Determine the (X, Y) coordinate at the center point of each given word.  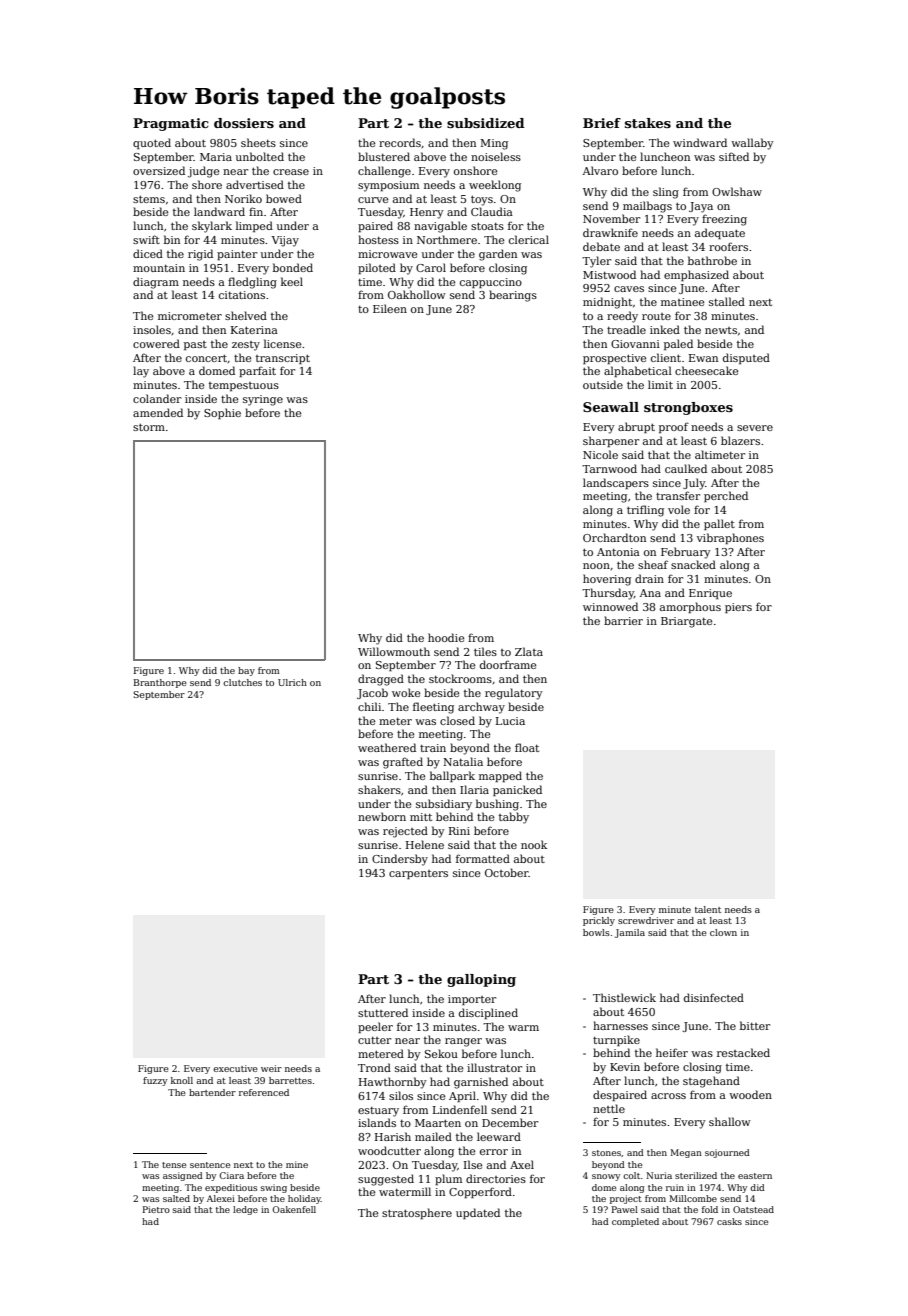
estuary (378, 1112)
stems (149, 199)
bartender (212, 1092)
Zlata (529, 651)
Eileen (390, 308)
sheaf (653, 564)
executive (235, 1068)
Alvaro (600, 170)
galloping (481, 980)
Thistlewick (624, 997)
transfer (678, 495)
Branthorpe (160, 683)
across (668, 1096)
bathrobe (712, 260)
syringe (263, 400)
